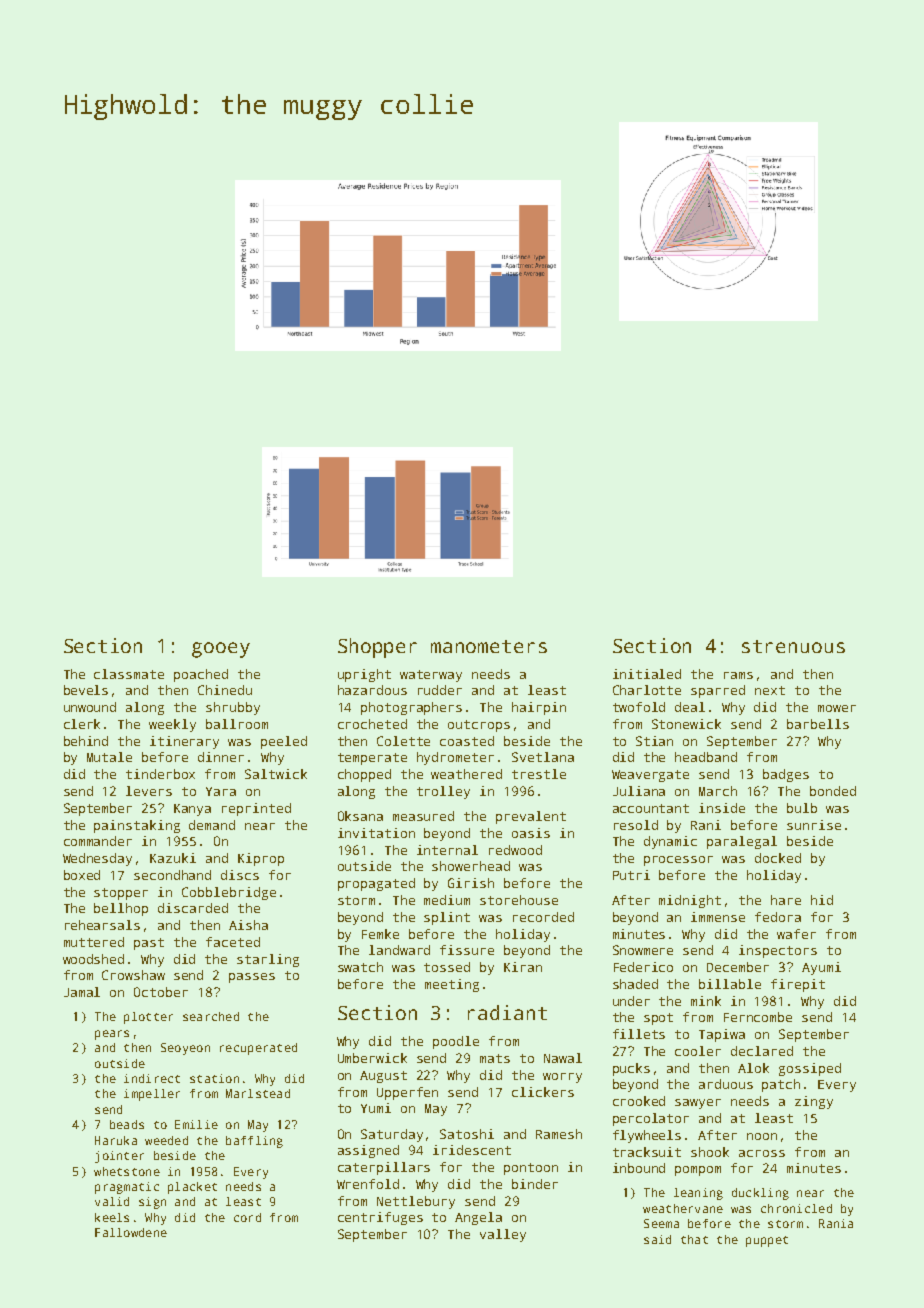 The image size is (924, 1308). Describe the element at coordinates (467, 950) in the document. I see `fissure` at that location.
